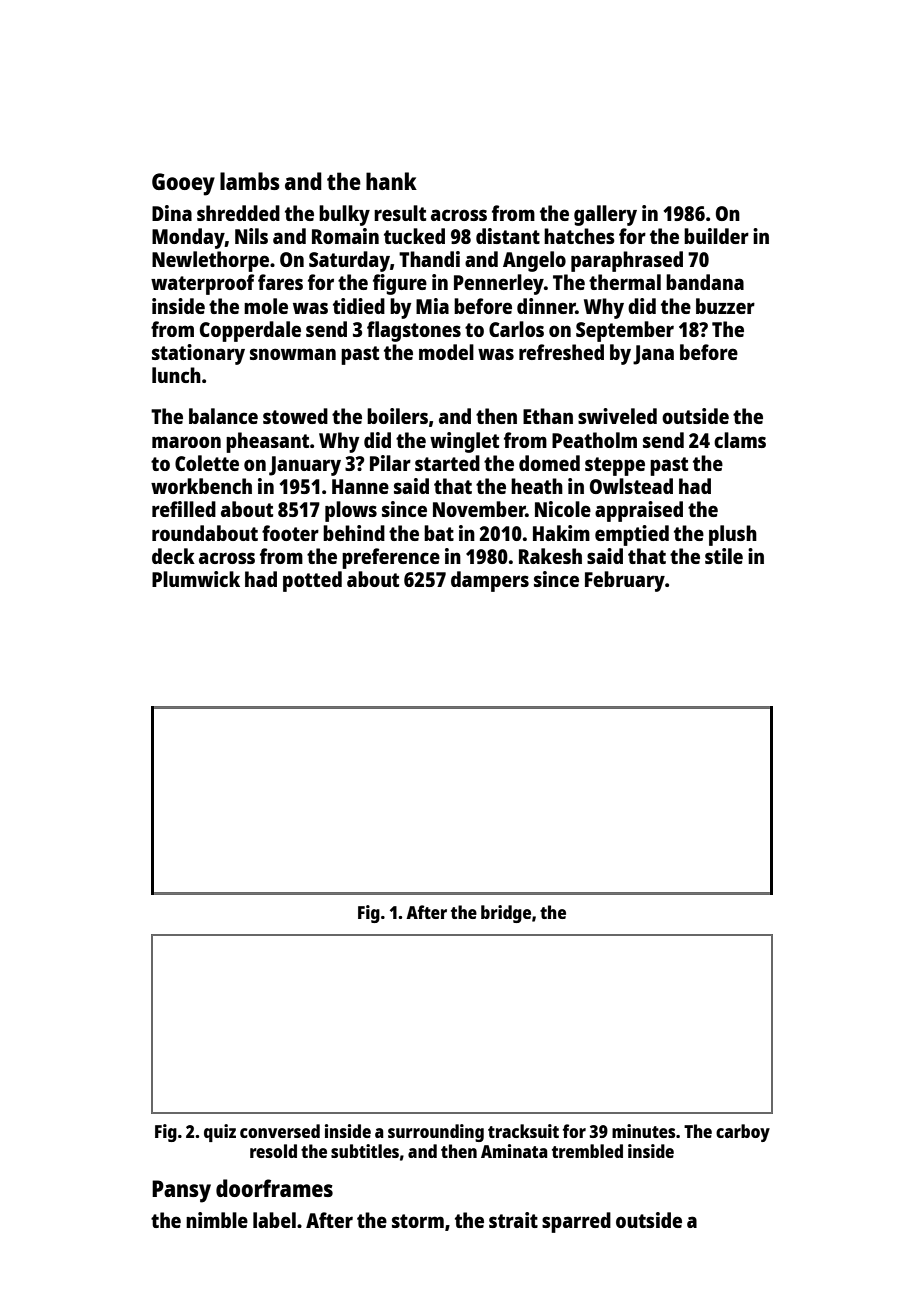 The height and width of the page is (1311, 924). I want to click on quiz, so click(220, 1133).
